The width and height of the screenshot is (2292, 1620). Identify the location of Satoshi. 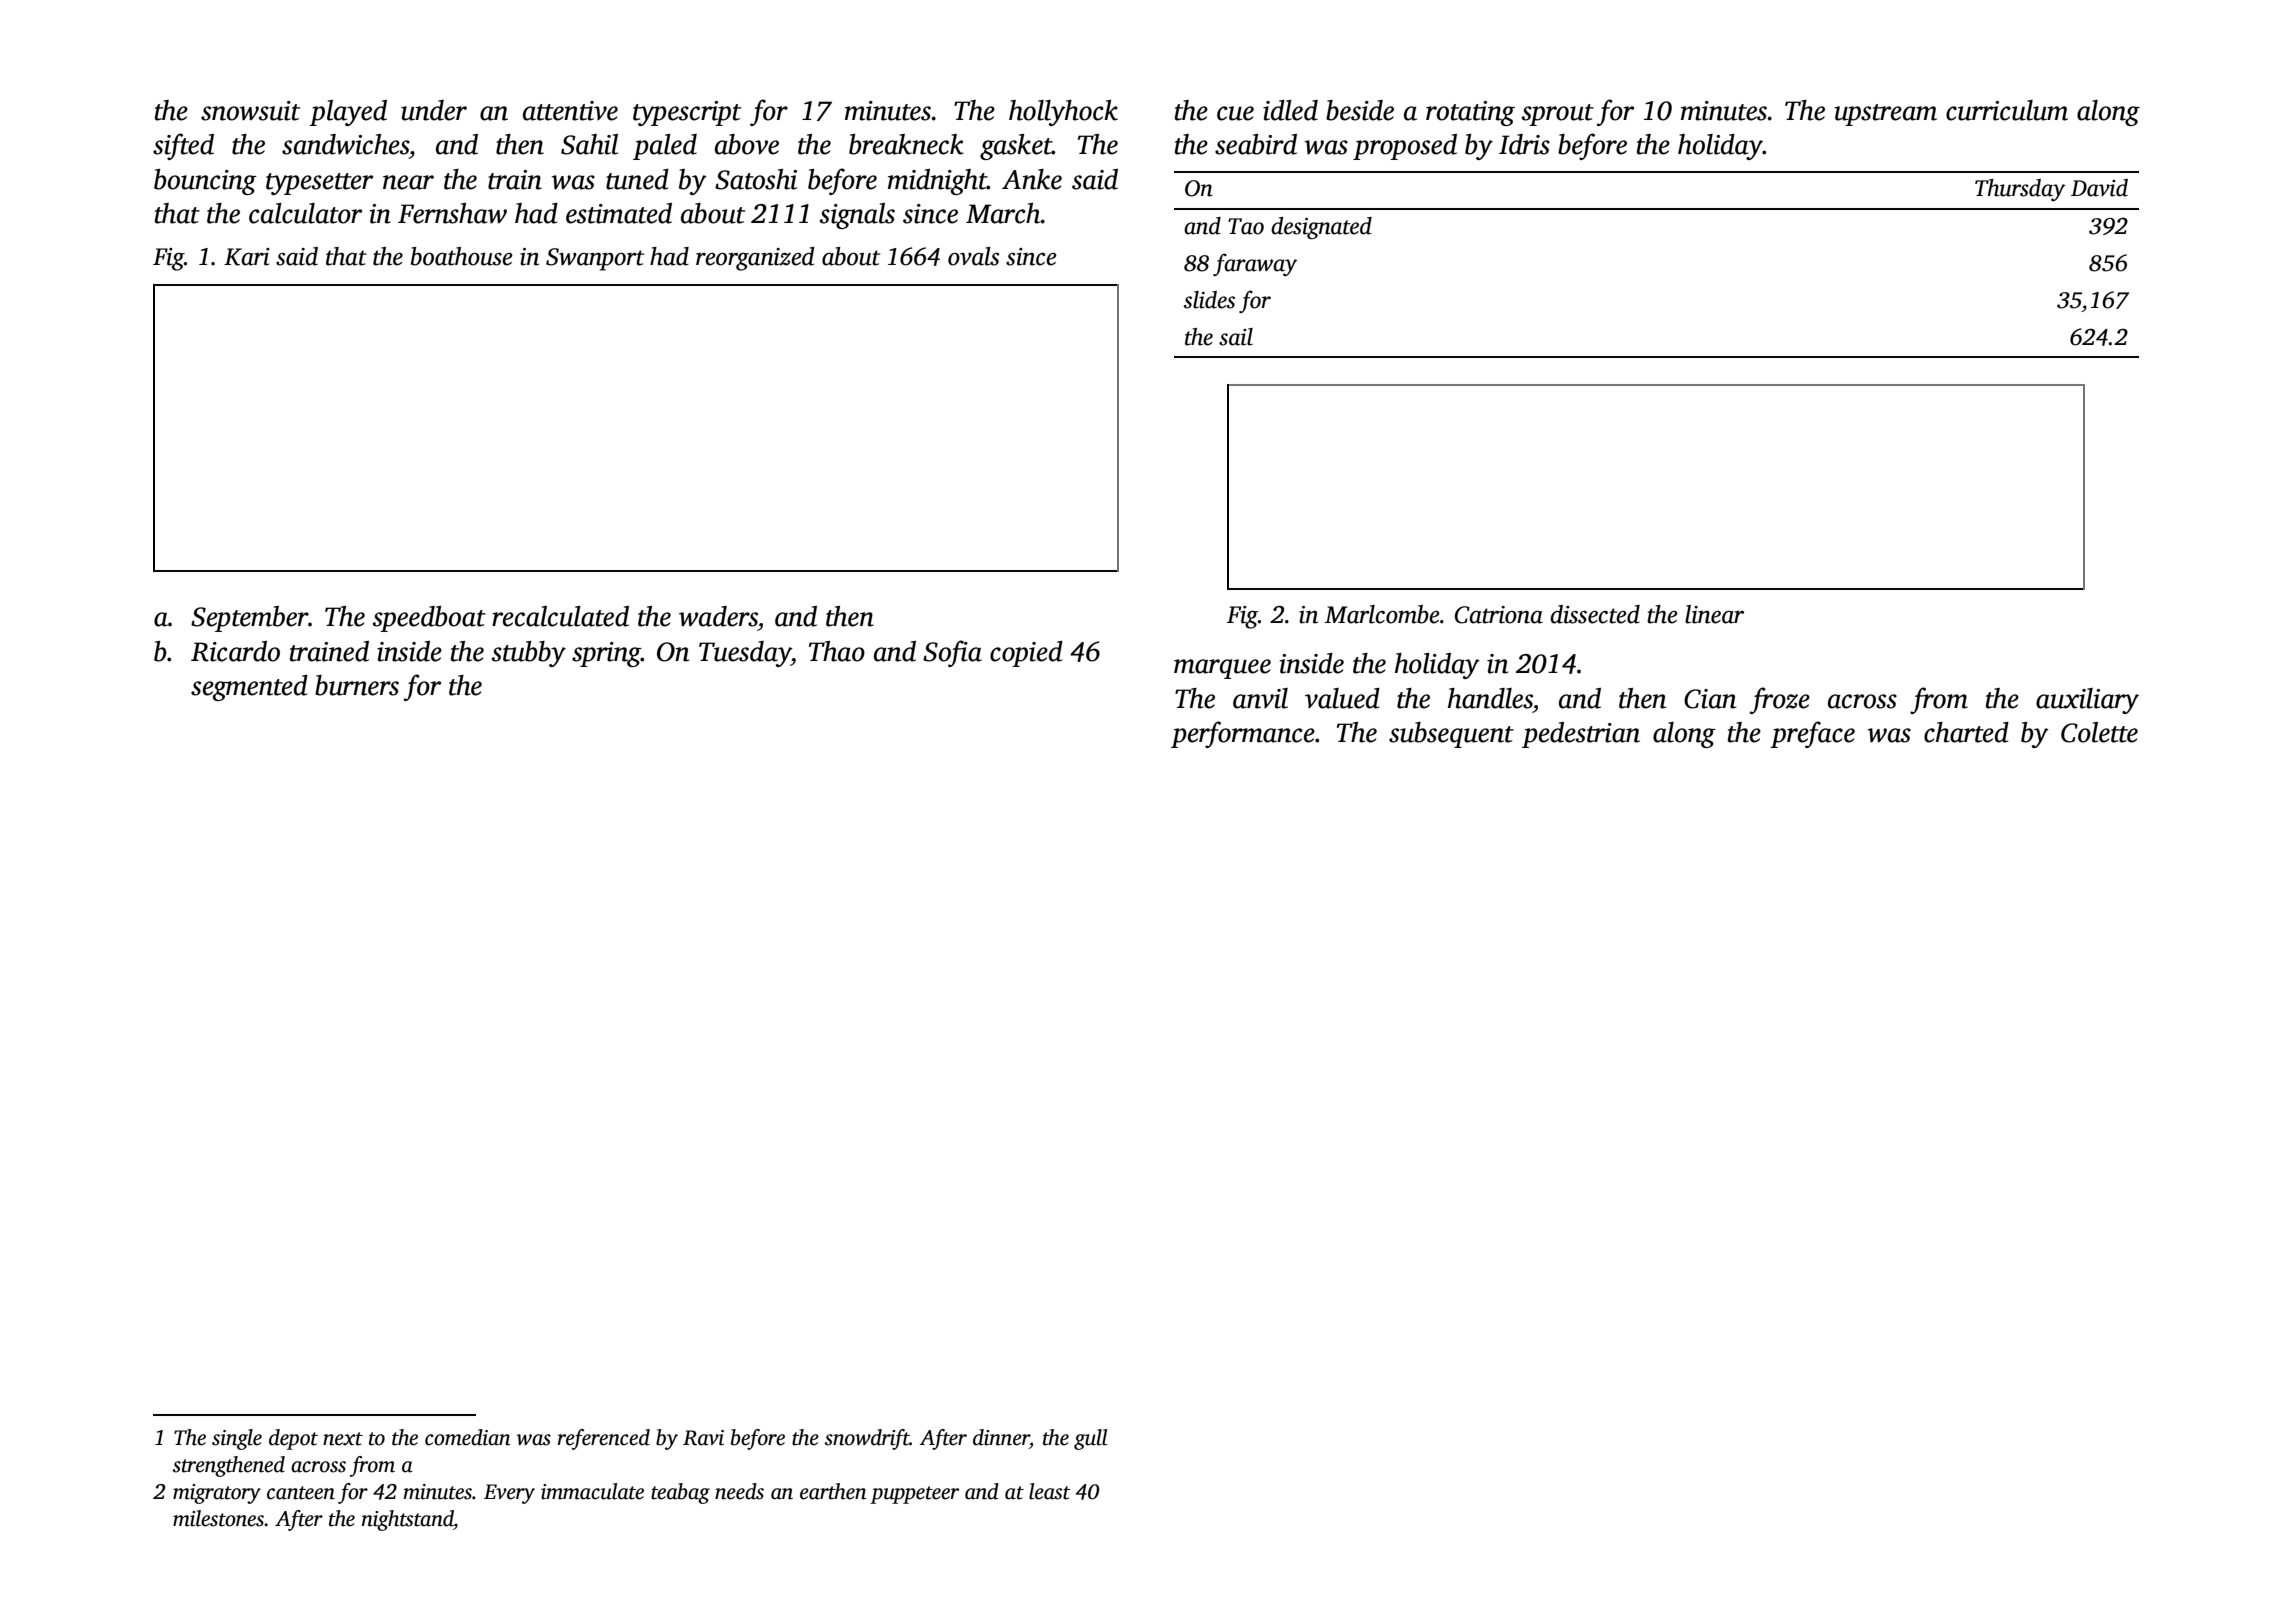
(756, 179).
